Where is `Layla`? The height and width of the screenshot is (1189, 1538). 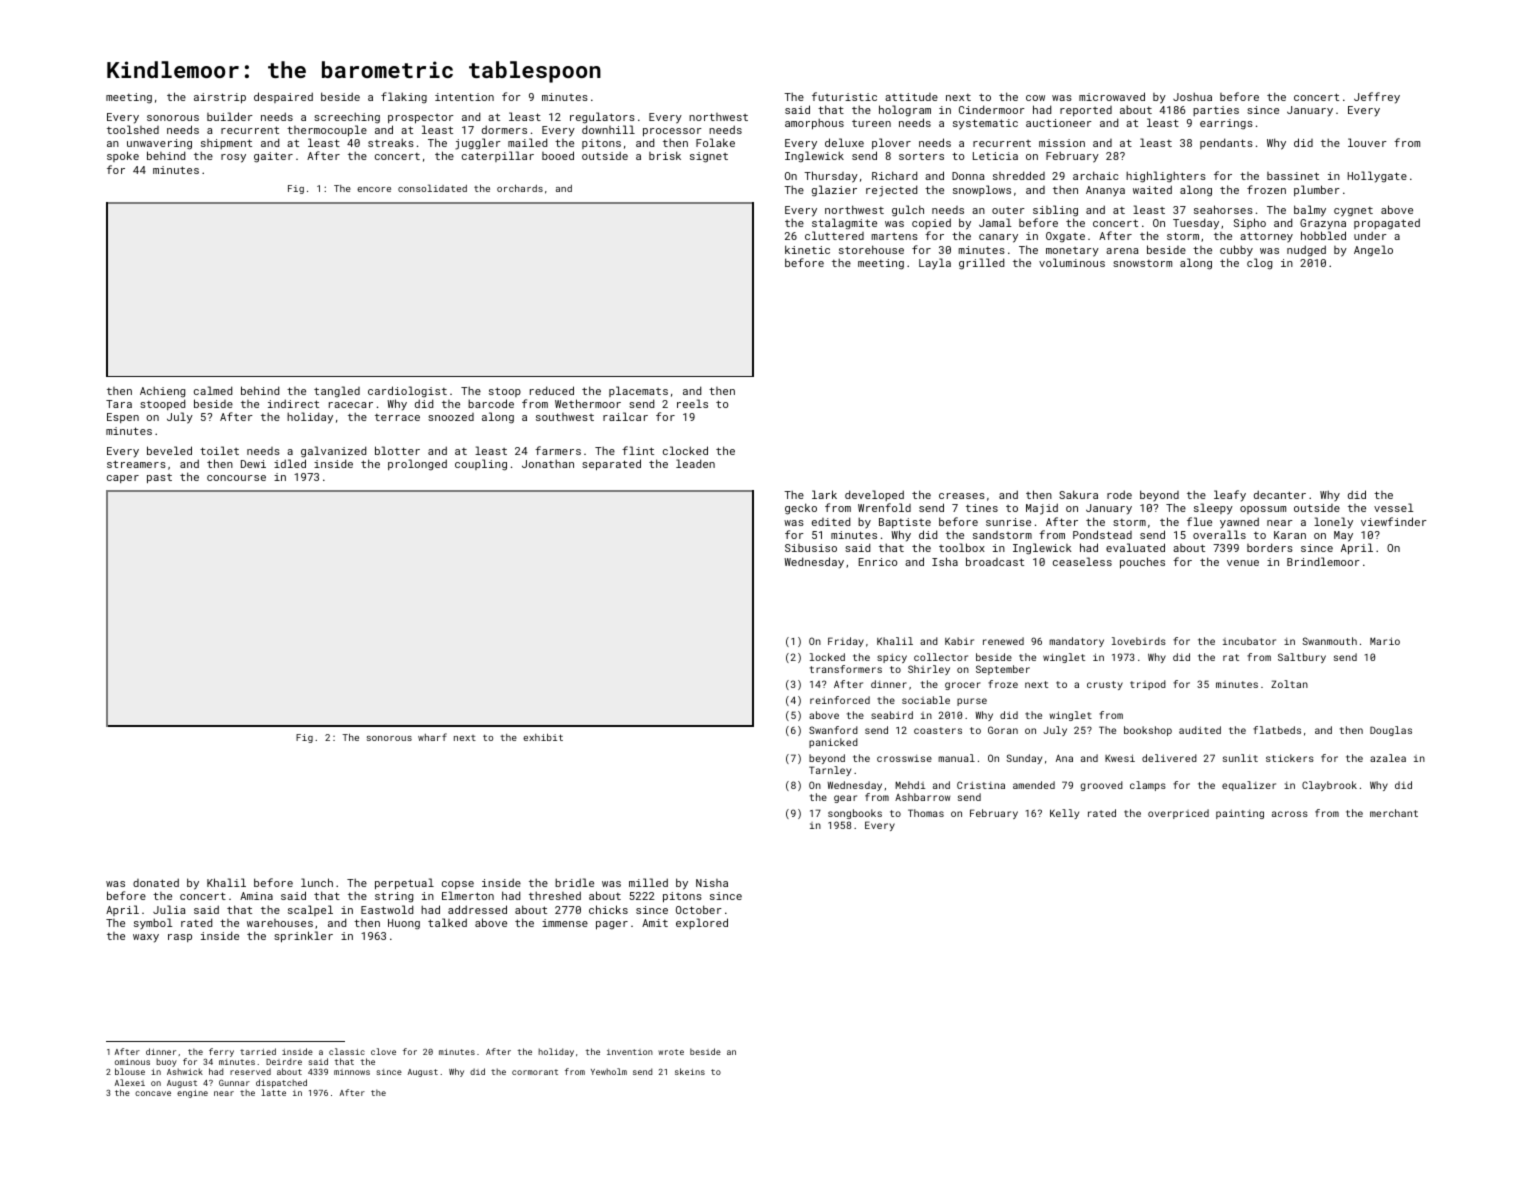
Layla is located at coordinates (935, 263).
